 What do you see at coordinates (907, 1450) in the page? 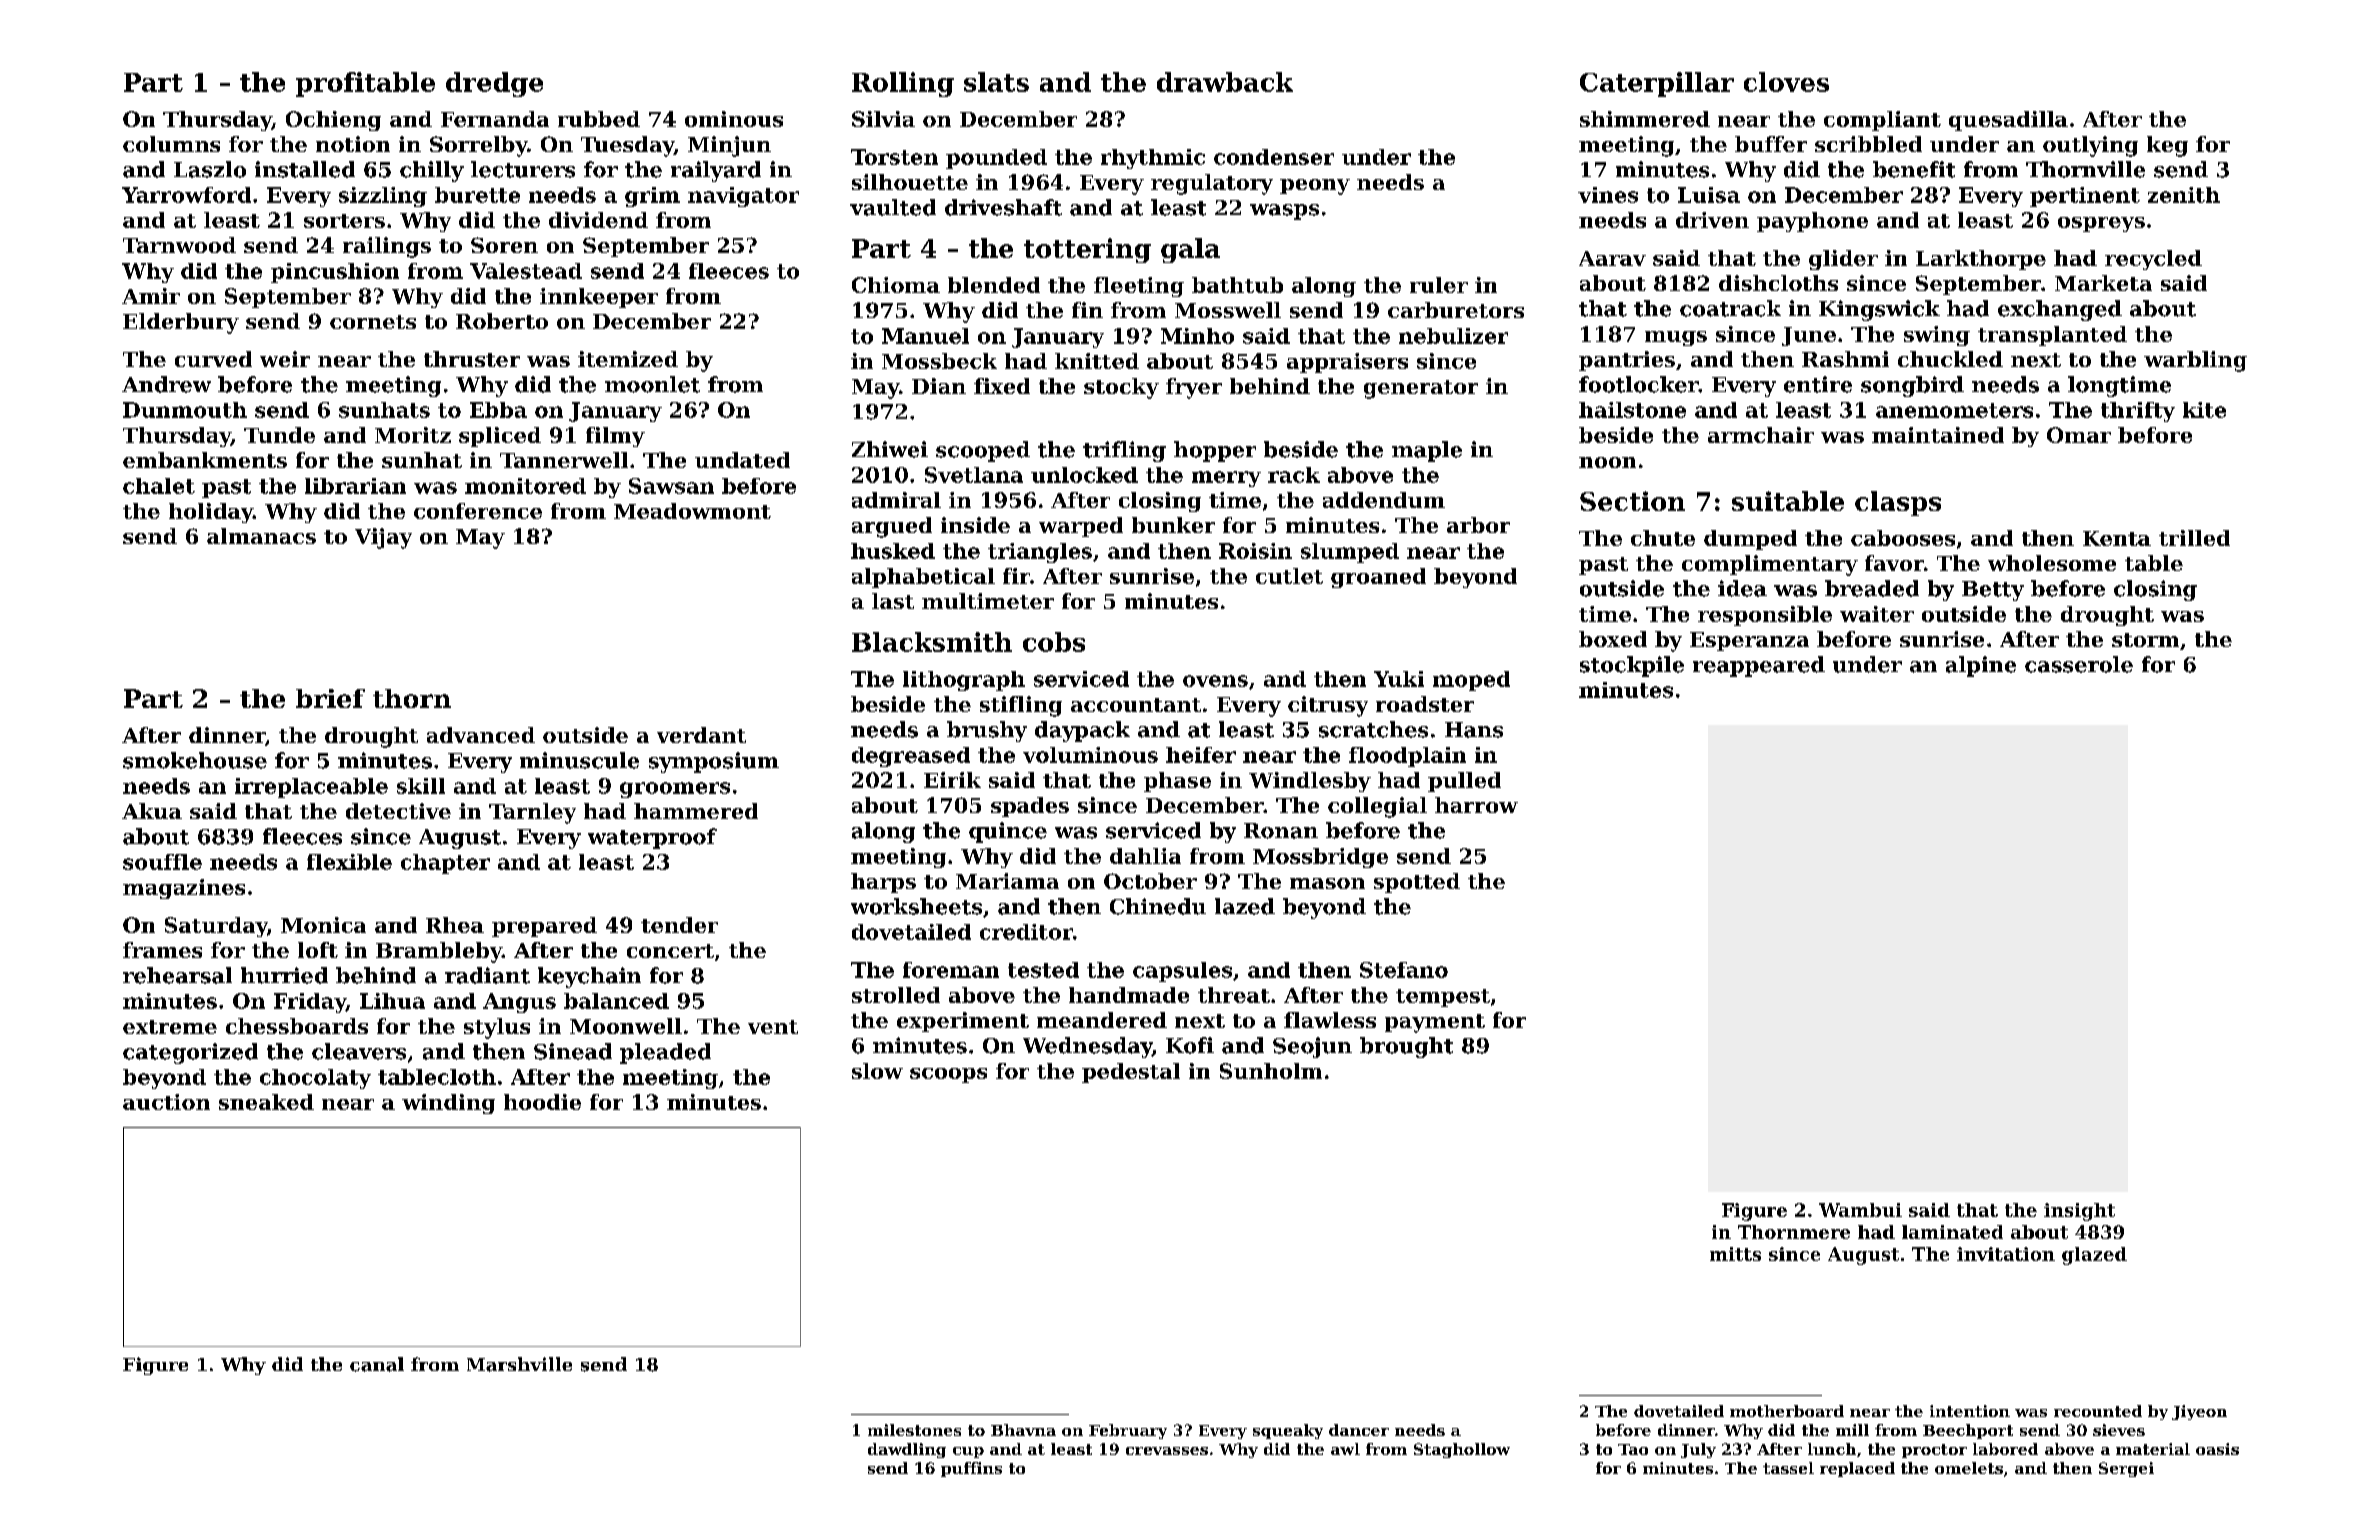
I see `dawdling` at bounding box center [907, 1450].
